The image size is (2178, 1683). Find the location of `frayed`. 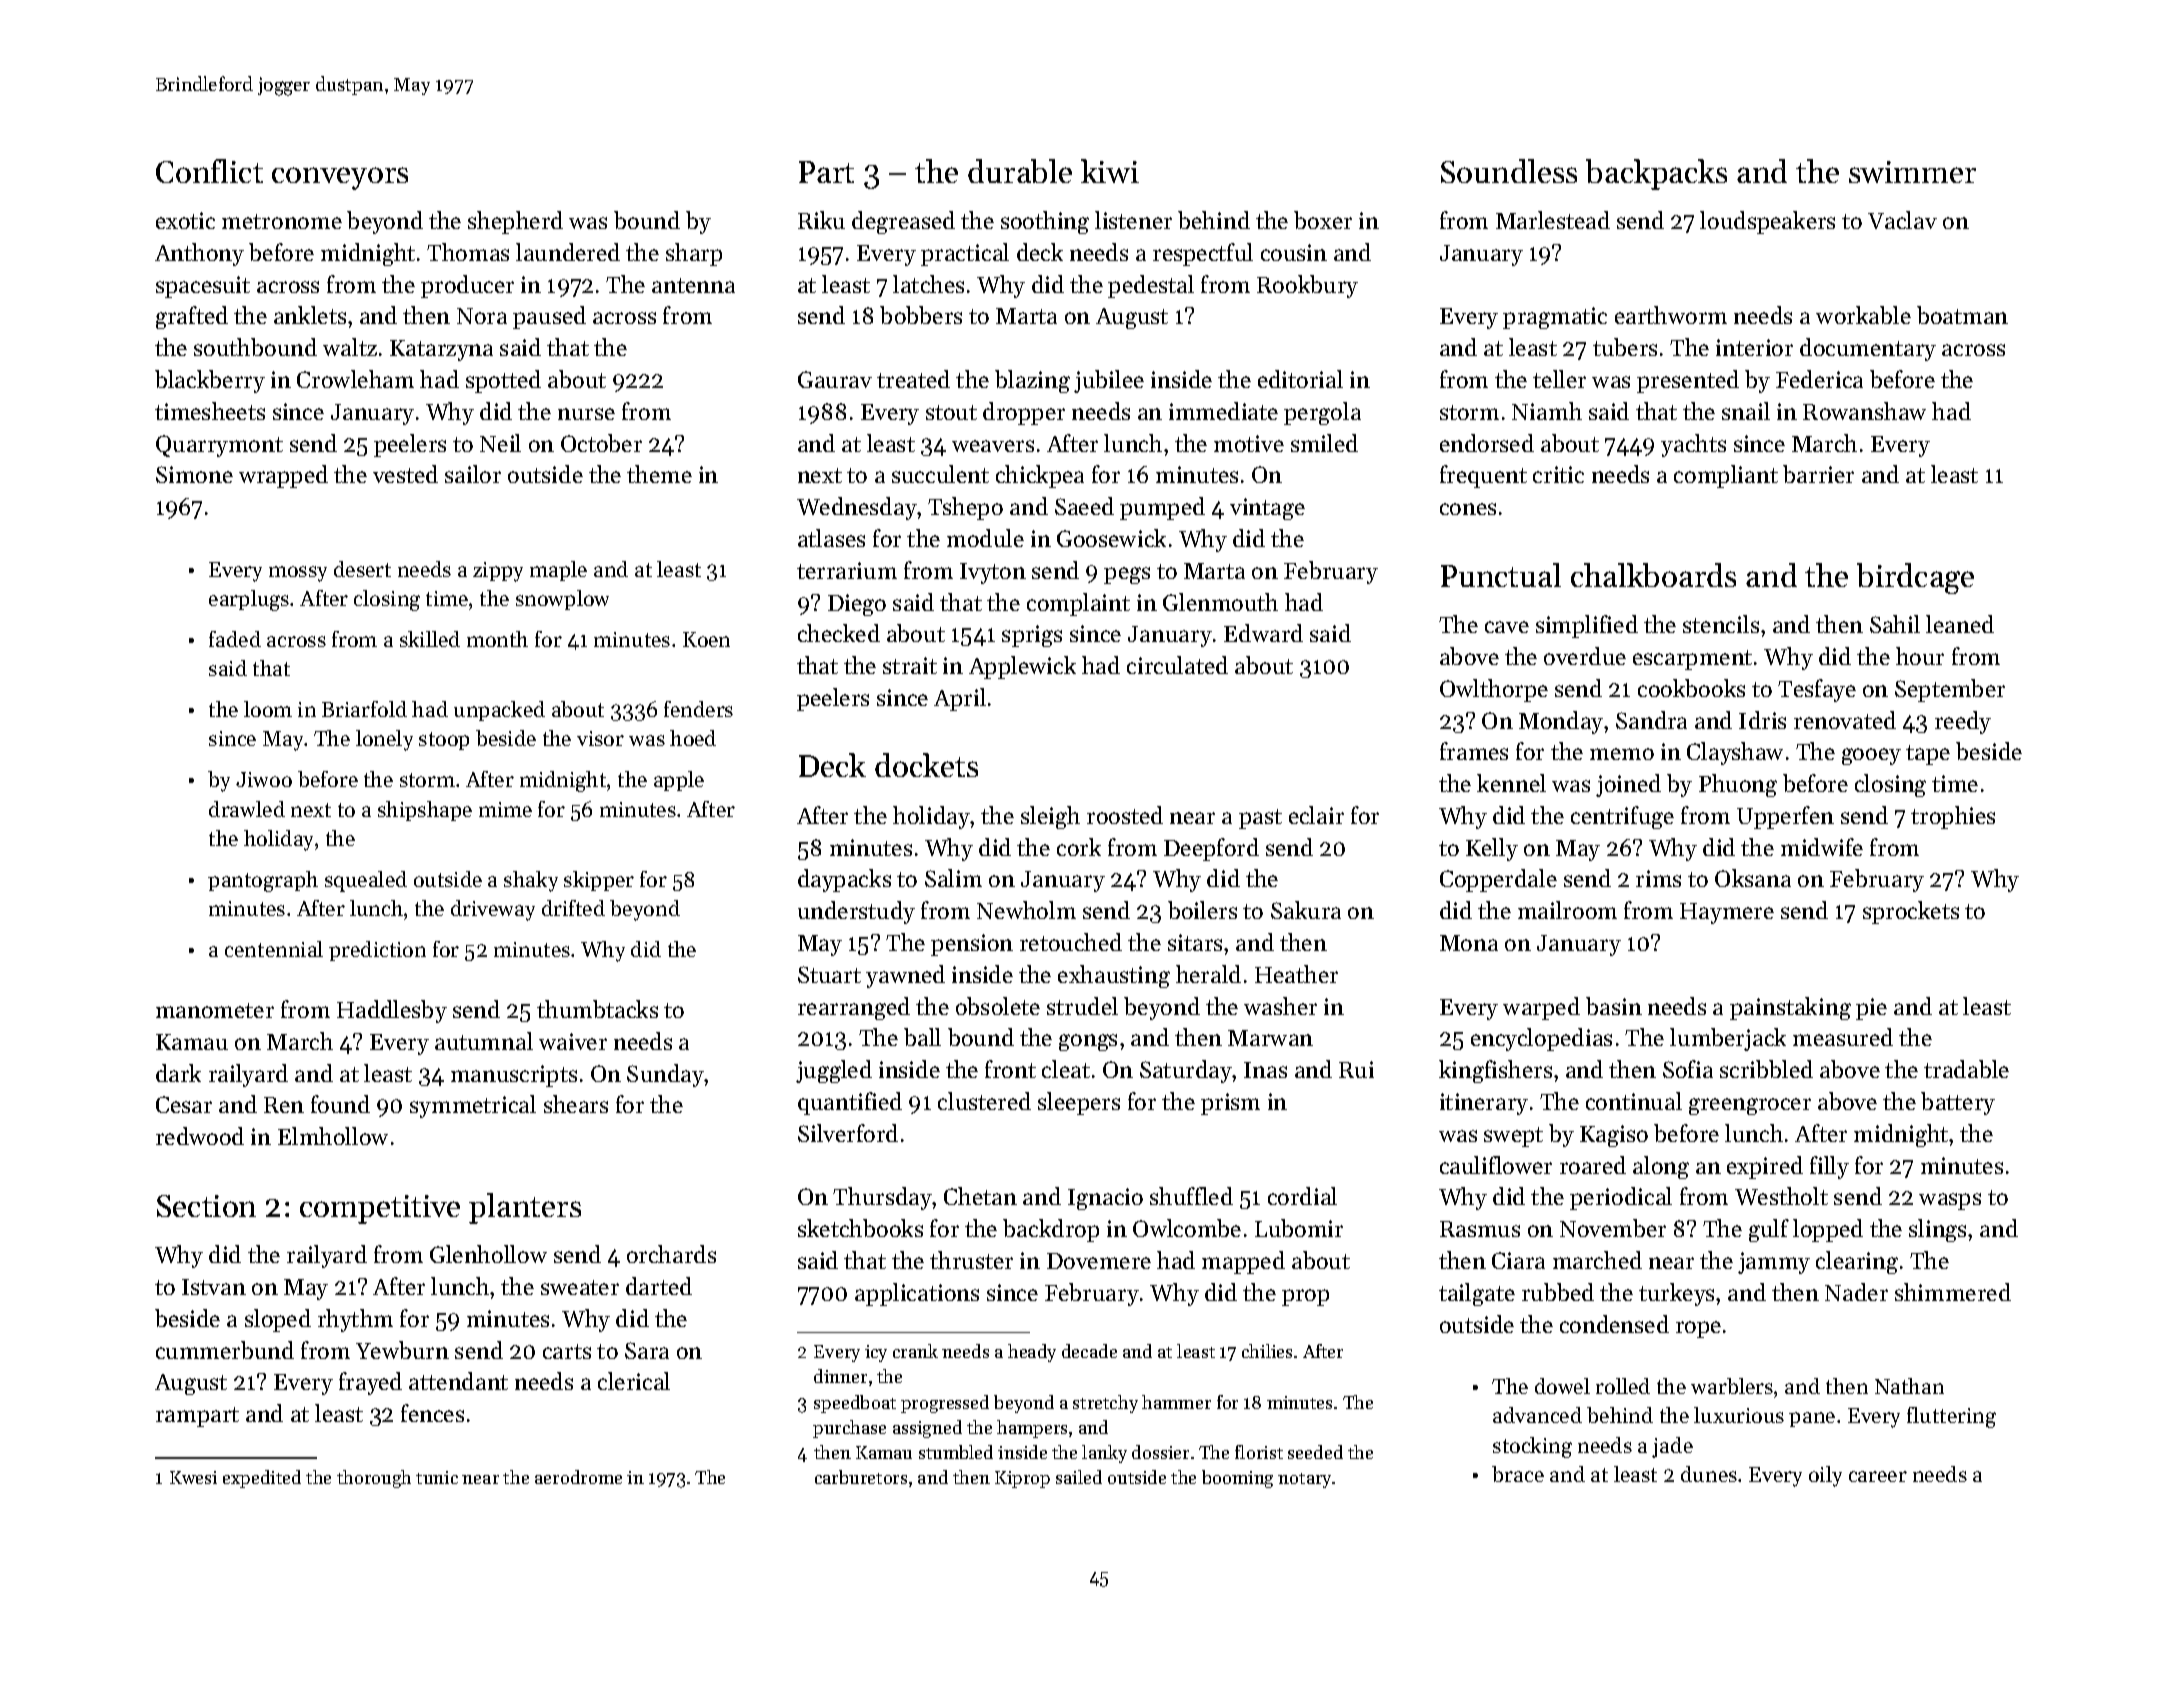

frayed is located at coordinates (370, 1383).
